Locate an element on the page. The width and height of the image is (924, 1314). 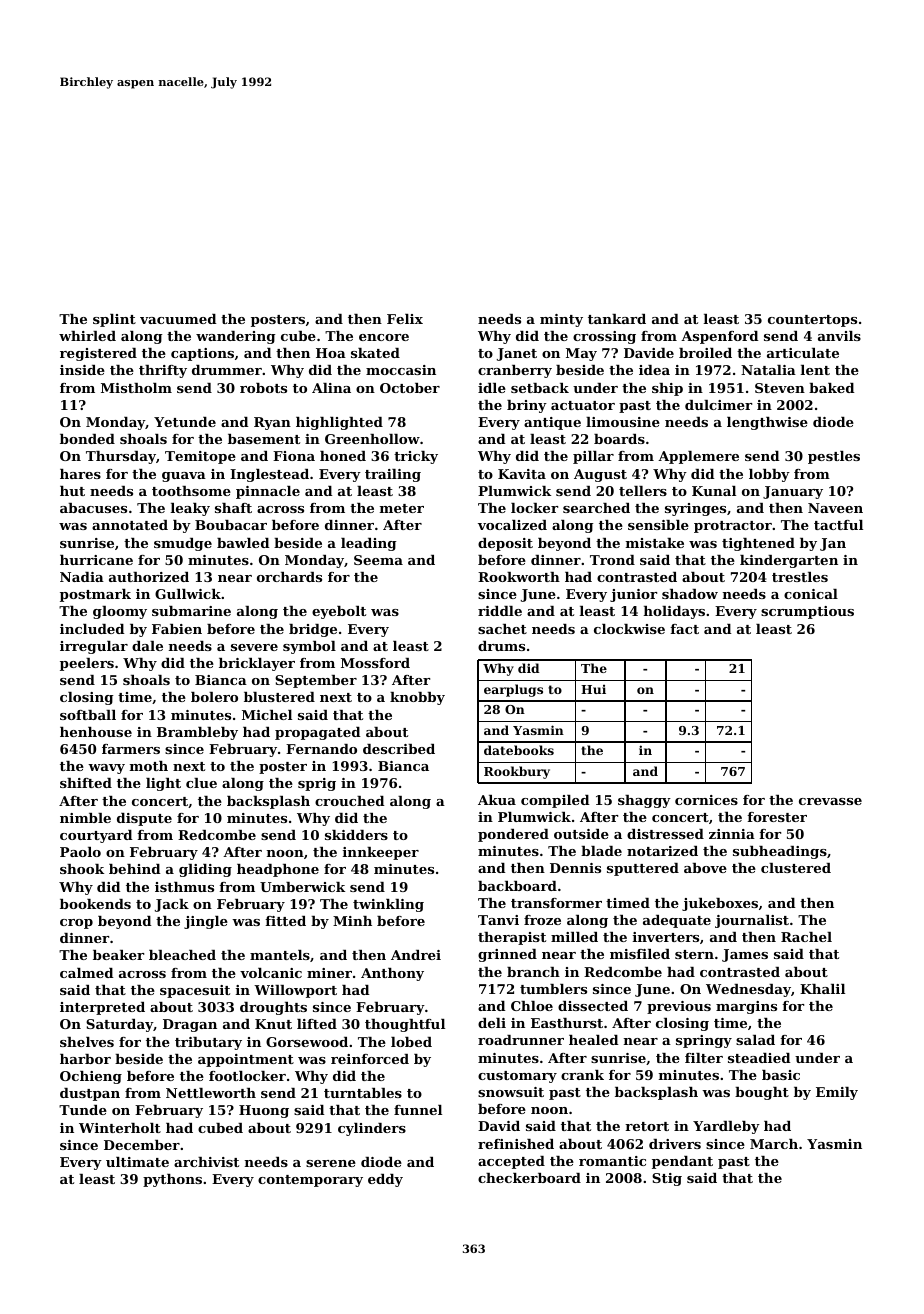
Naveen is located at coordinates (835, 508).
